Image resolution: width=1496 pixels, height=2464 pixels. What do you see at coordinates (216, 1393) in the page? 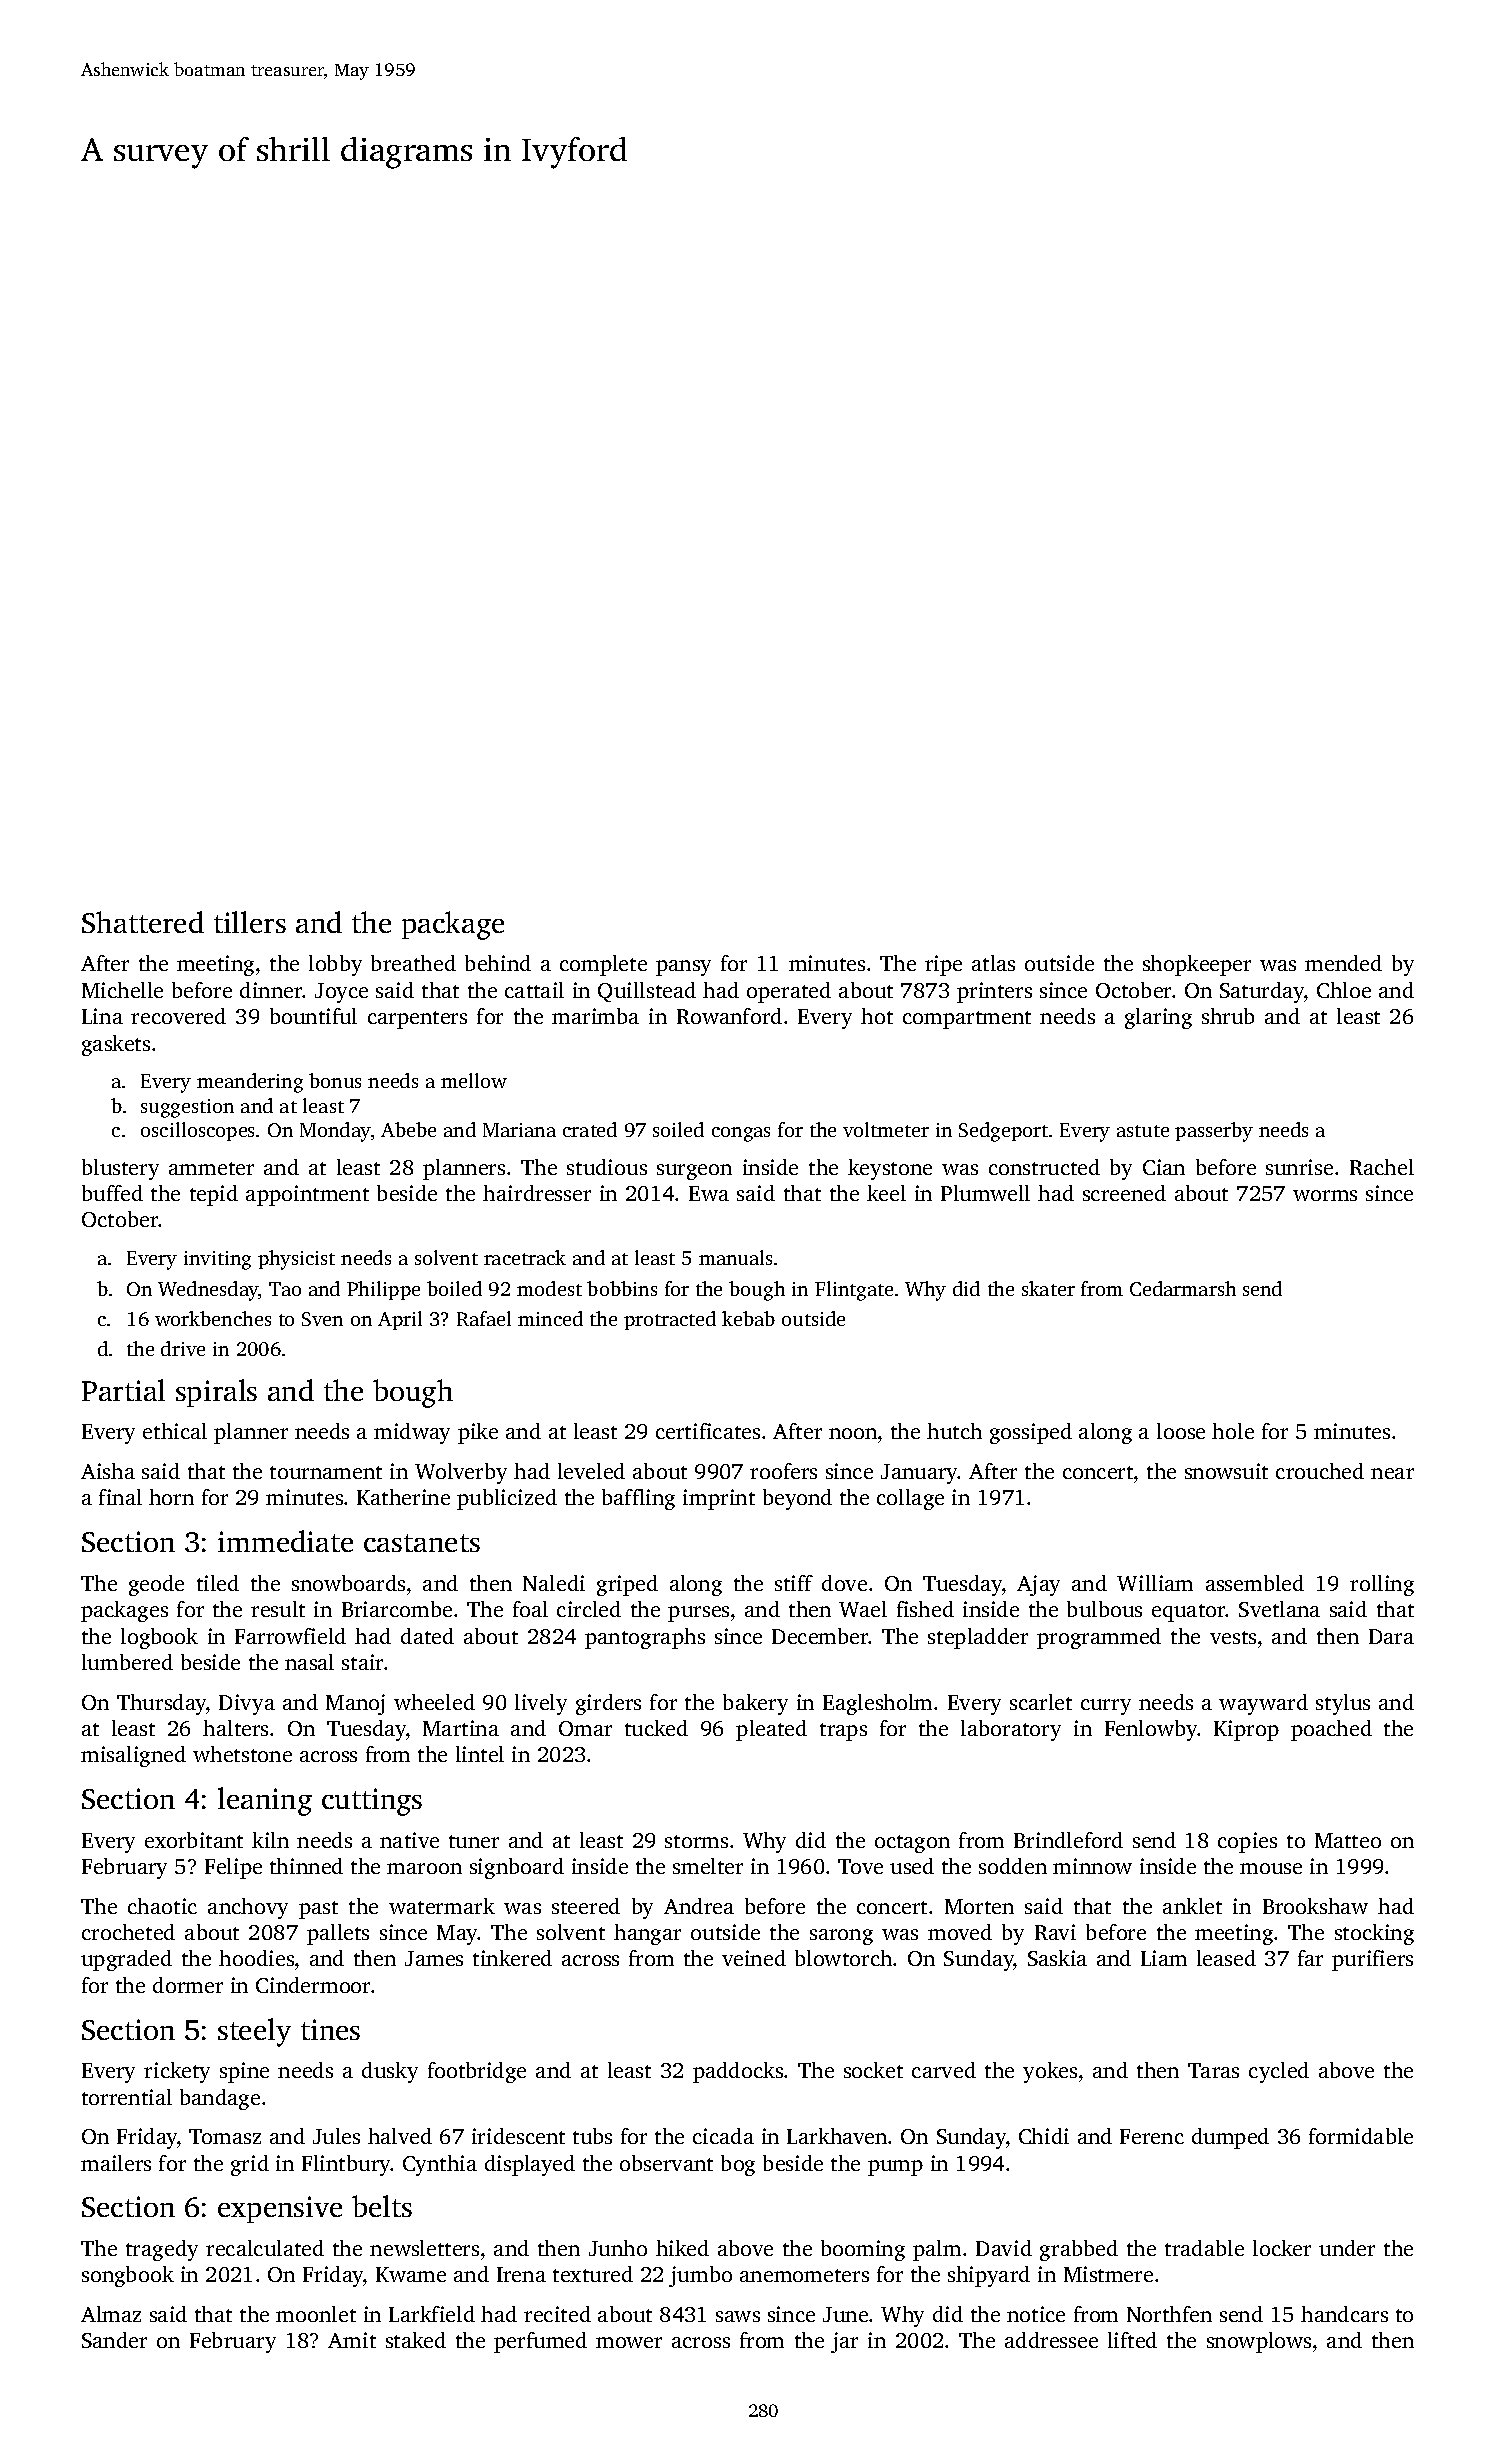
I see `spirals` at bounding box center [216, 1393].
